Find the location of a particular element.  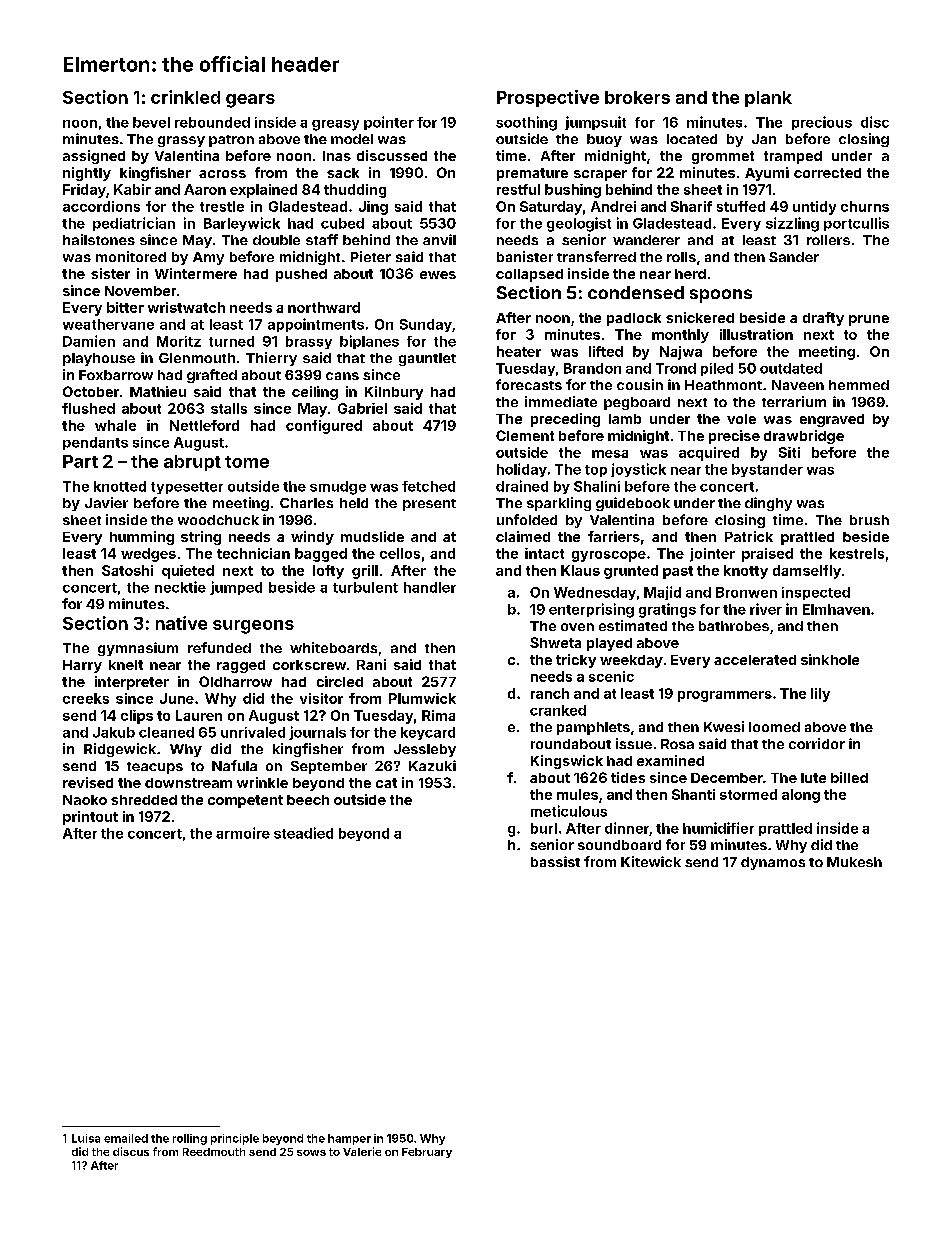

Kazuki is located at coordinates (432, 765).
